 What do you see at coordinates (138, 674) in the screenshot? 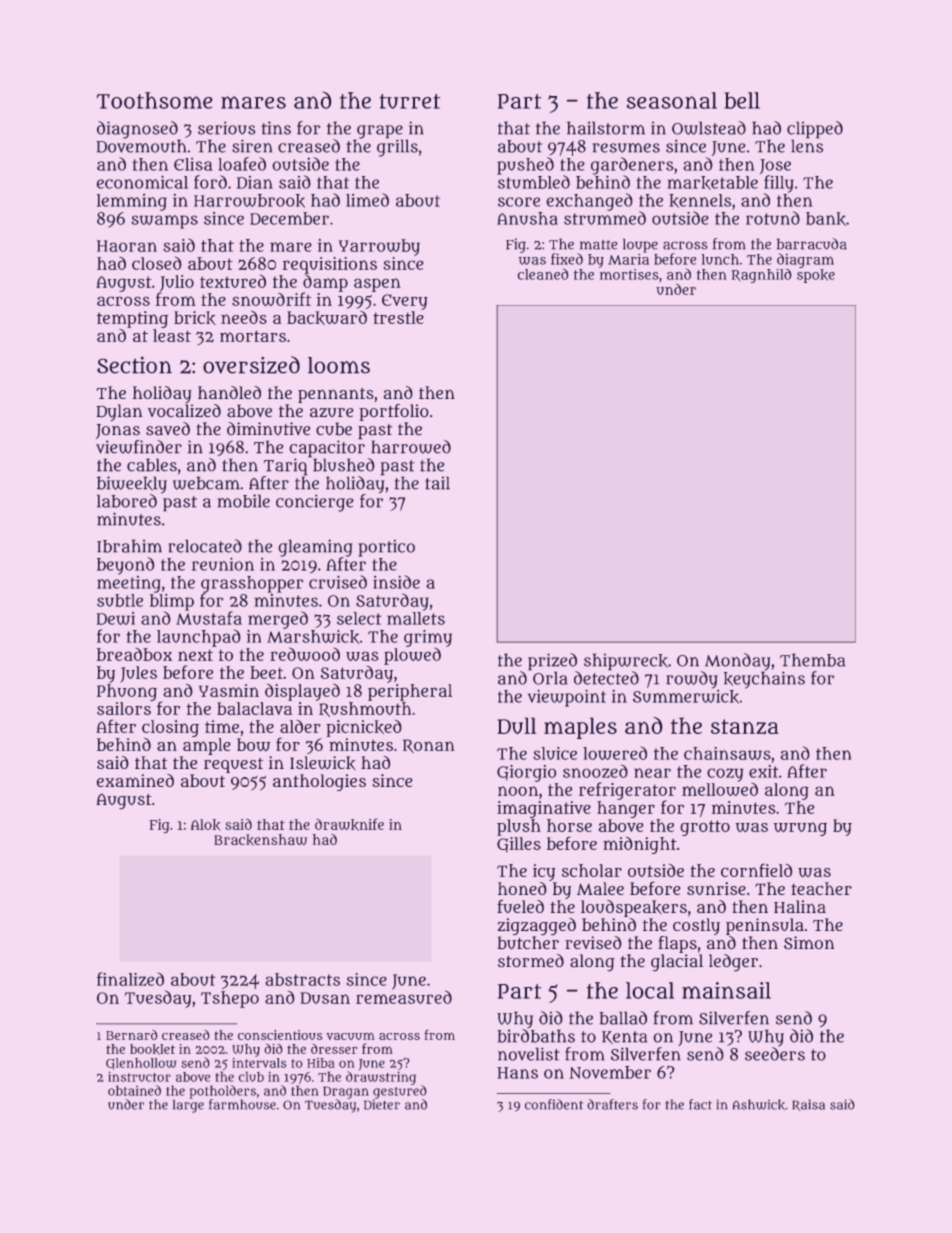
I see `Jules` at bounding box center [138, 674].
